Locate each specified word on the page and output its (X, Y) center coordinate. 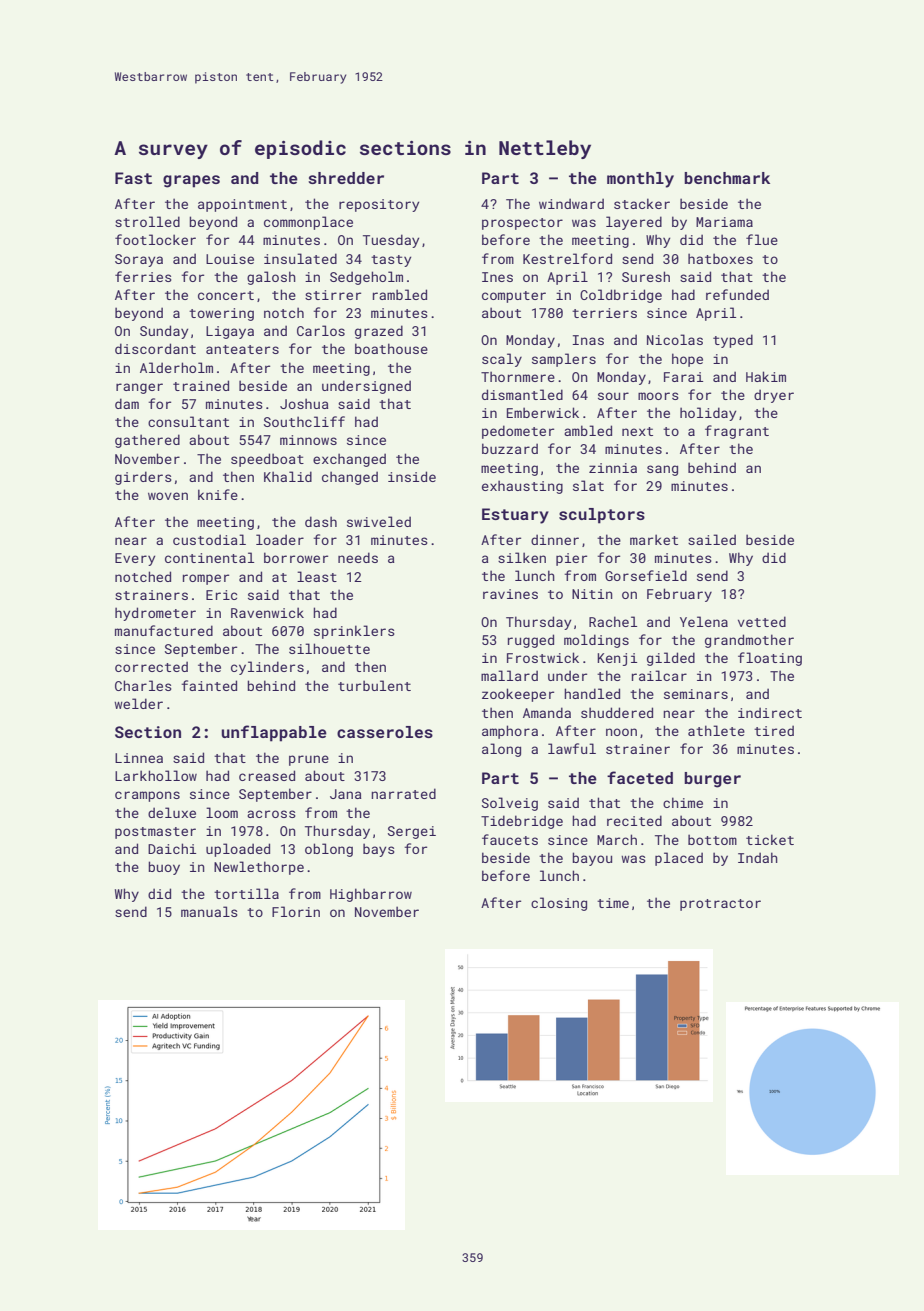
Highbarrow (371, 895)
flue (762, 239)
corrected (151, 666)
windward (571, 203)
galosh (271, 278)
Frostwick (543, 657)
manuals (209, 911)
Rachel (613, 621)
